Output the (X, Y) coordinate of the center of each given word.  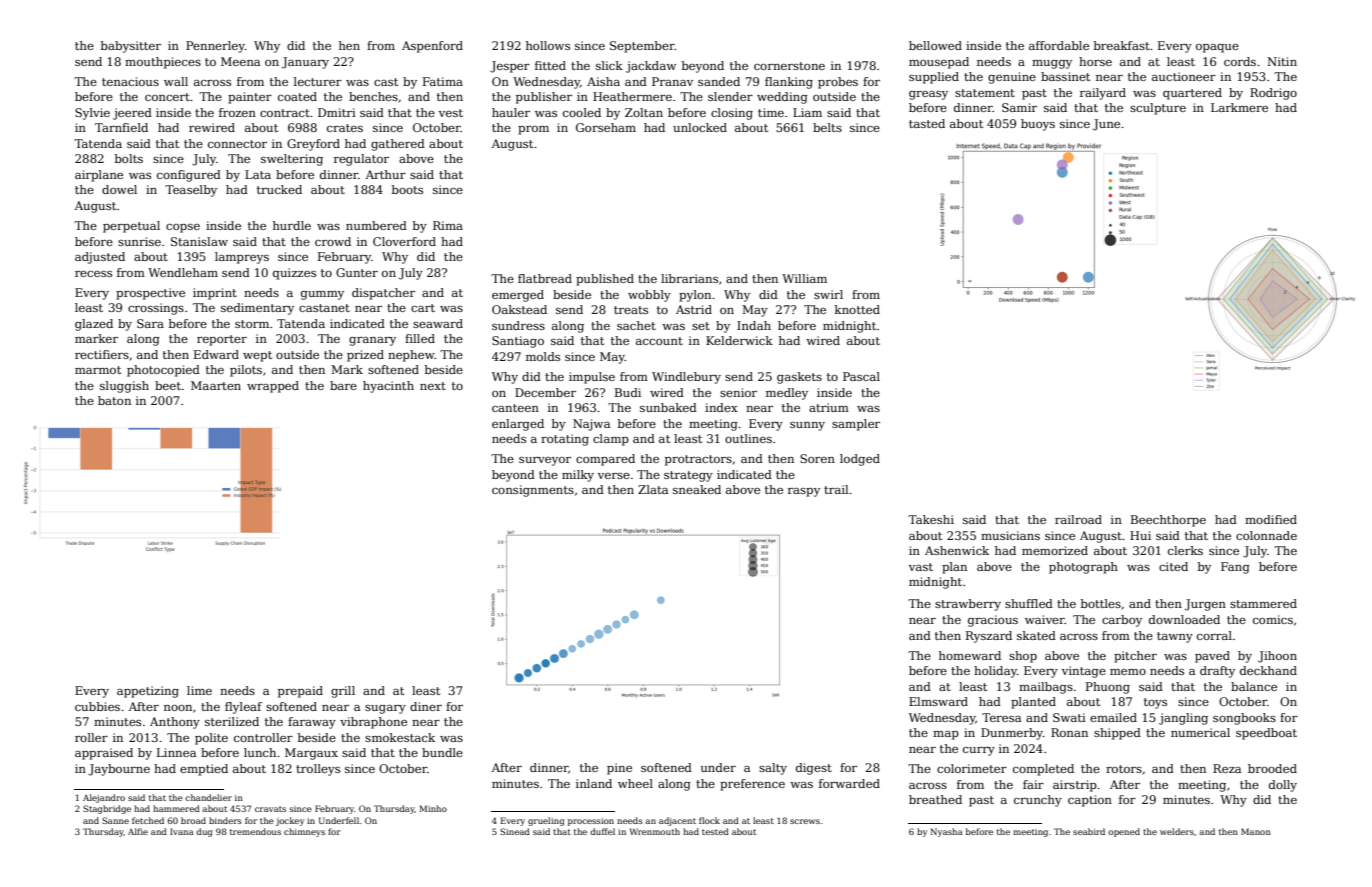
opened (1124, 832)
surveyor (545, 461)
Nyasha (946, 832)
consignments (533, 491)
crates (345, 128)
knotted (857, 309)
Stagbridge (107, 809)
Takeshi (931, 519)
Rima (448, 225)
